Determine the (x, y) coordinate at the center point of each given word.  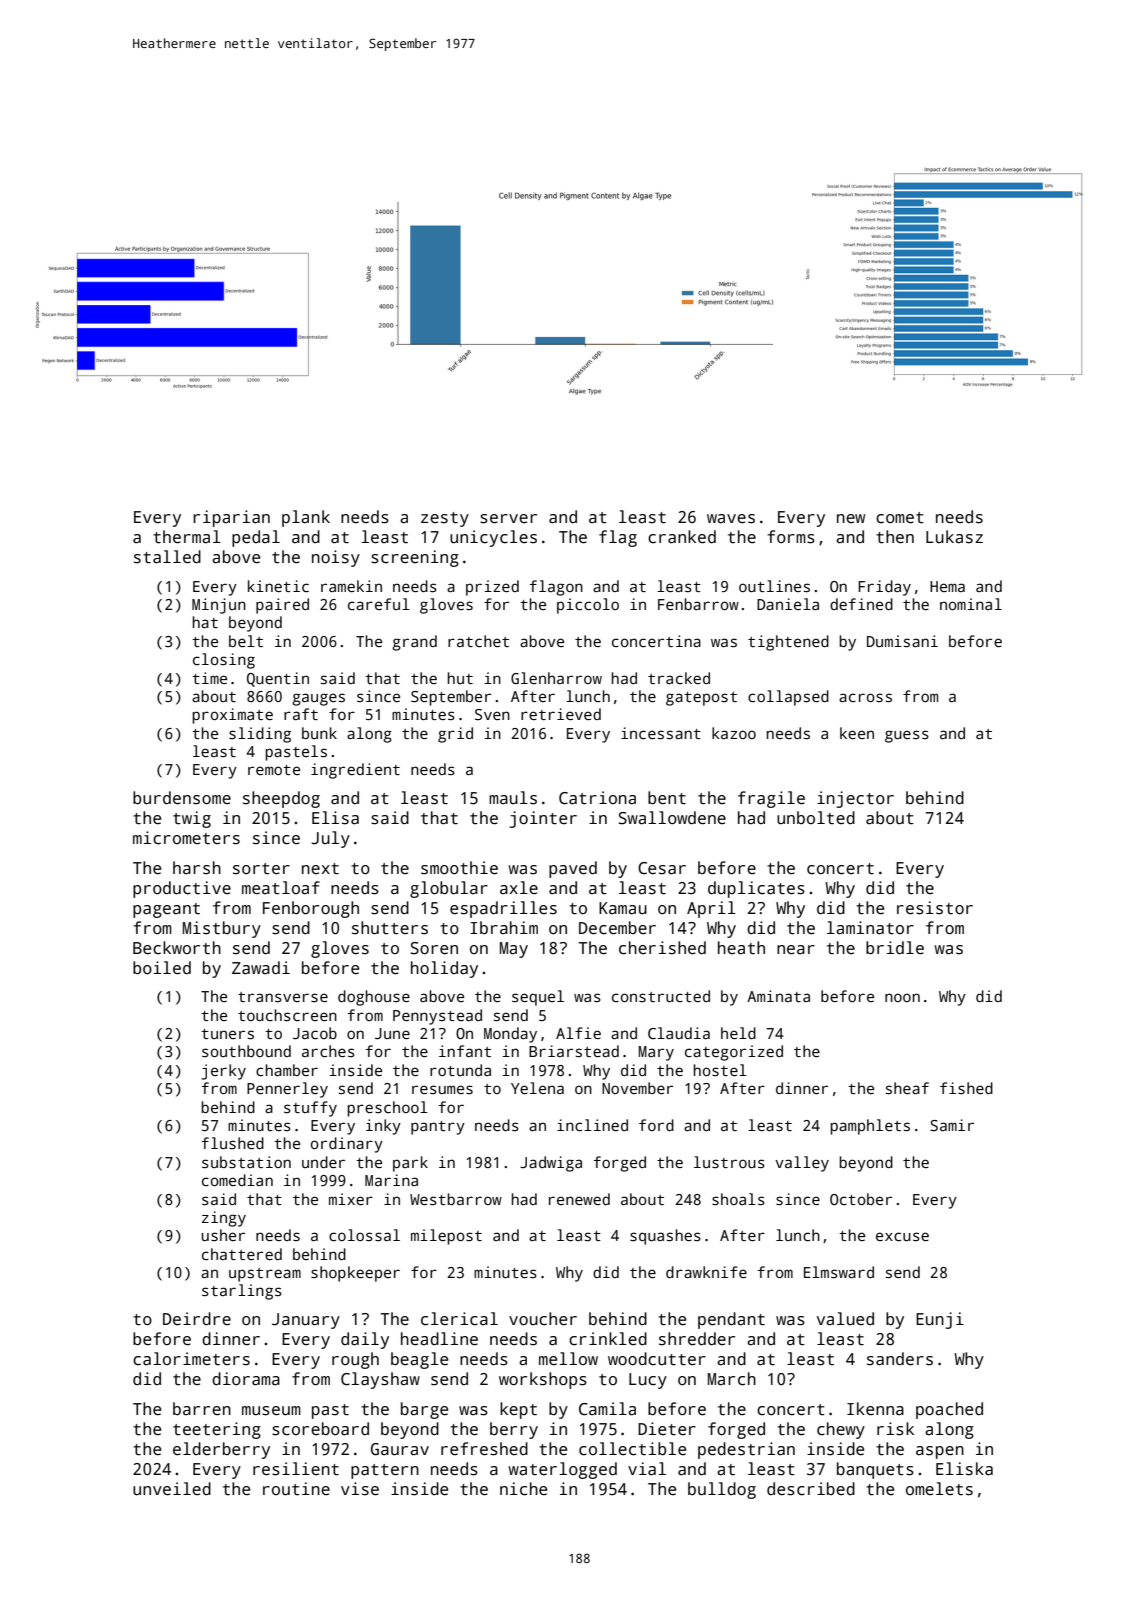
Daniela (788, 604)
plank (306, 518)
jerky (223, 1072)
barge (424, 1410)
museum (271, 1411)
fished (966, 1088)
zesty (445, 519)
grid (455, 735)
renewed (579, 1199)
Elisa (335, 818)
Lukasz (954, 537)
